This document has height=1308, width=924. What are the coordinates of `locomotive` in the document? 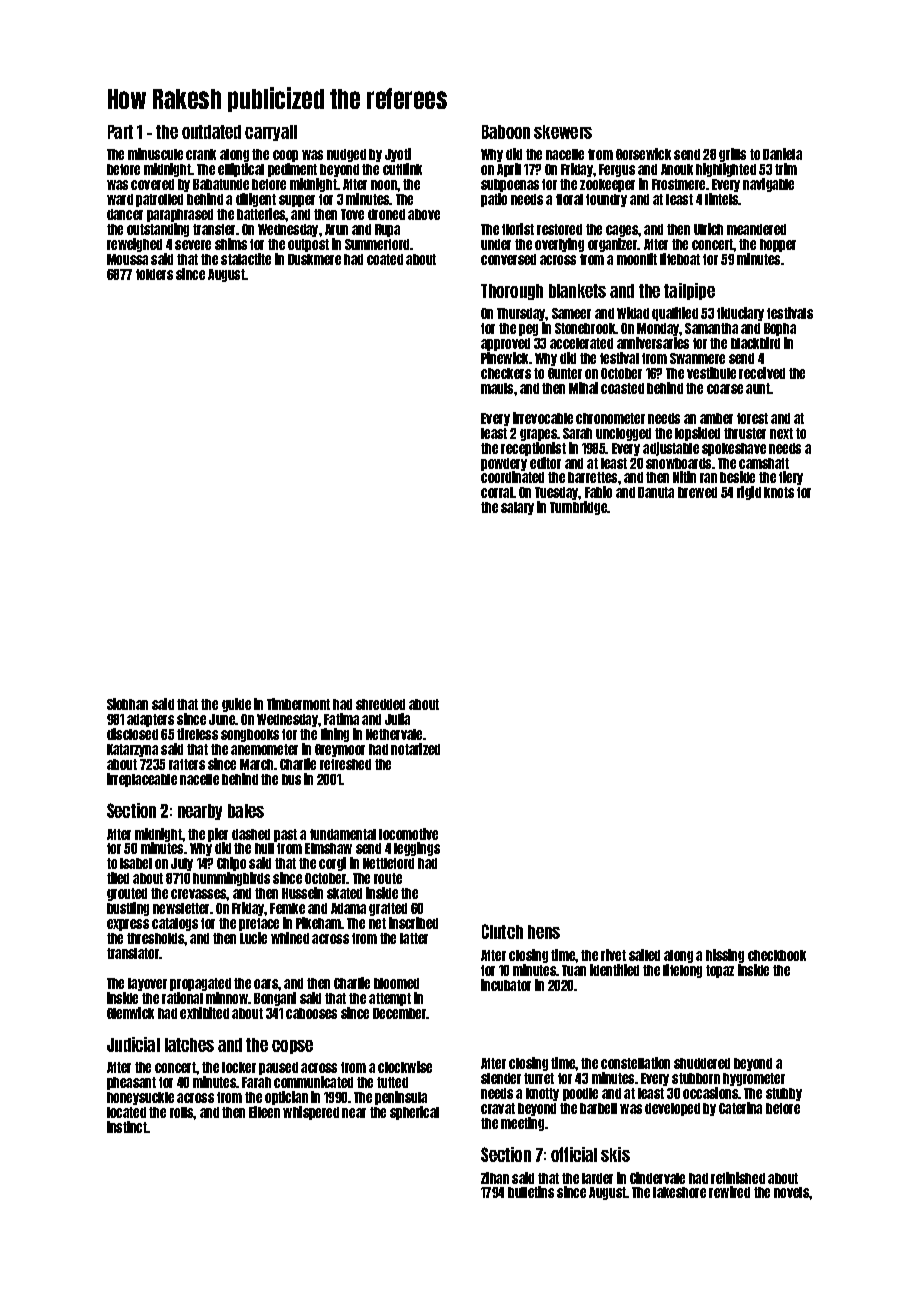 It's located at (408, 834).
